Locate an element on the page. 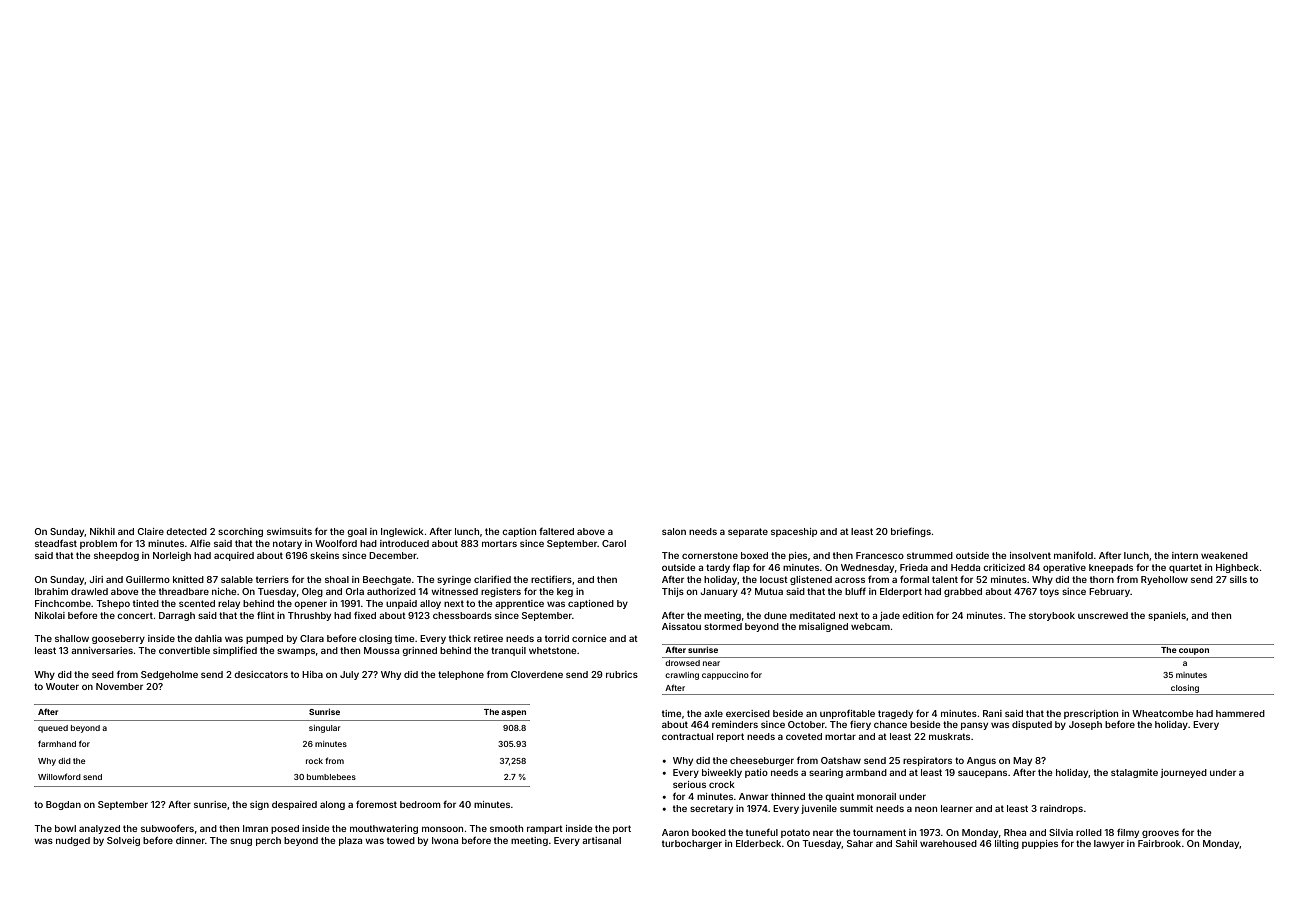 This image has width=1308, height=924. secretary is located at coordinates (711, 809).
